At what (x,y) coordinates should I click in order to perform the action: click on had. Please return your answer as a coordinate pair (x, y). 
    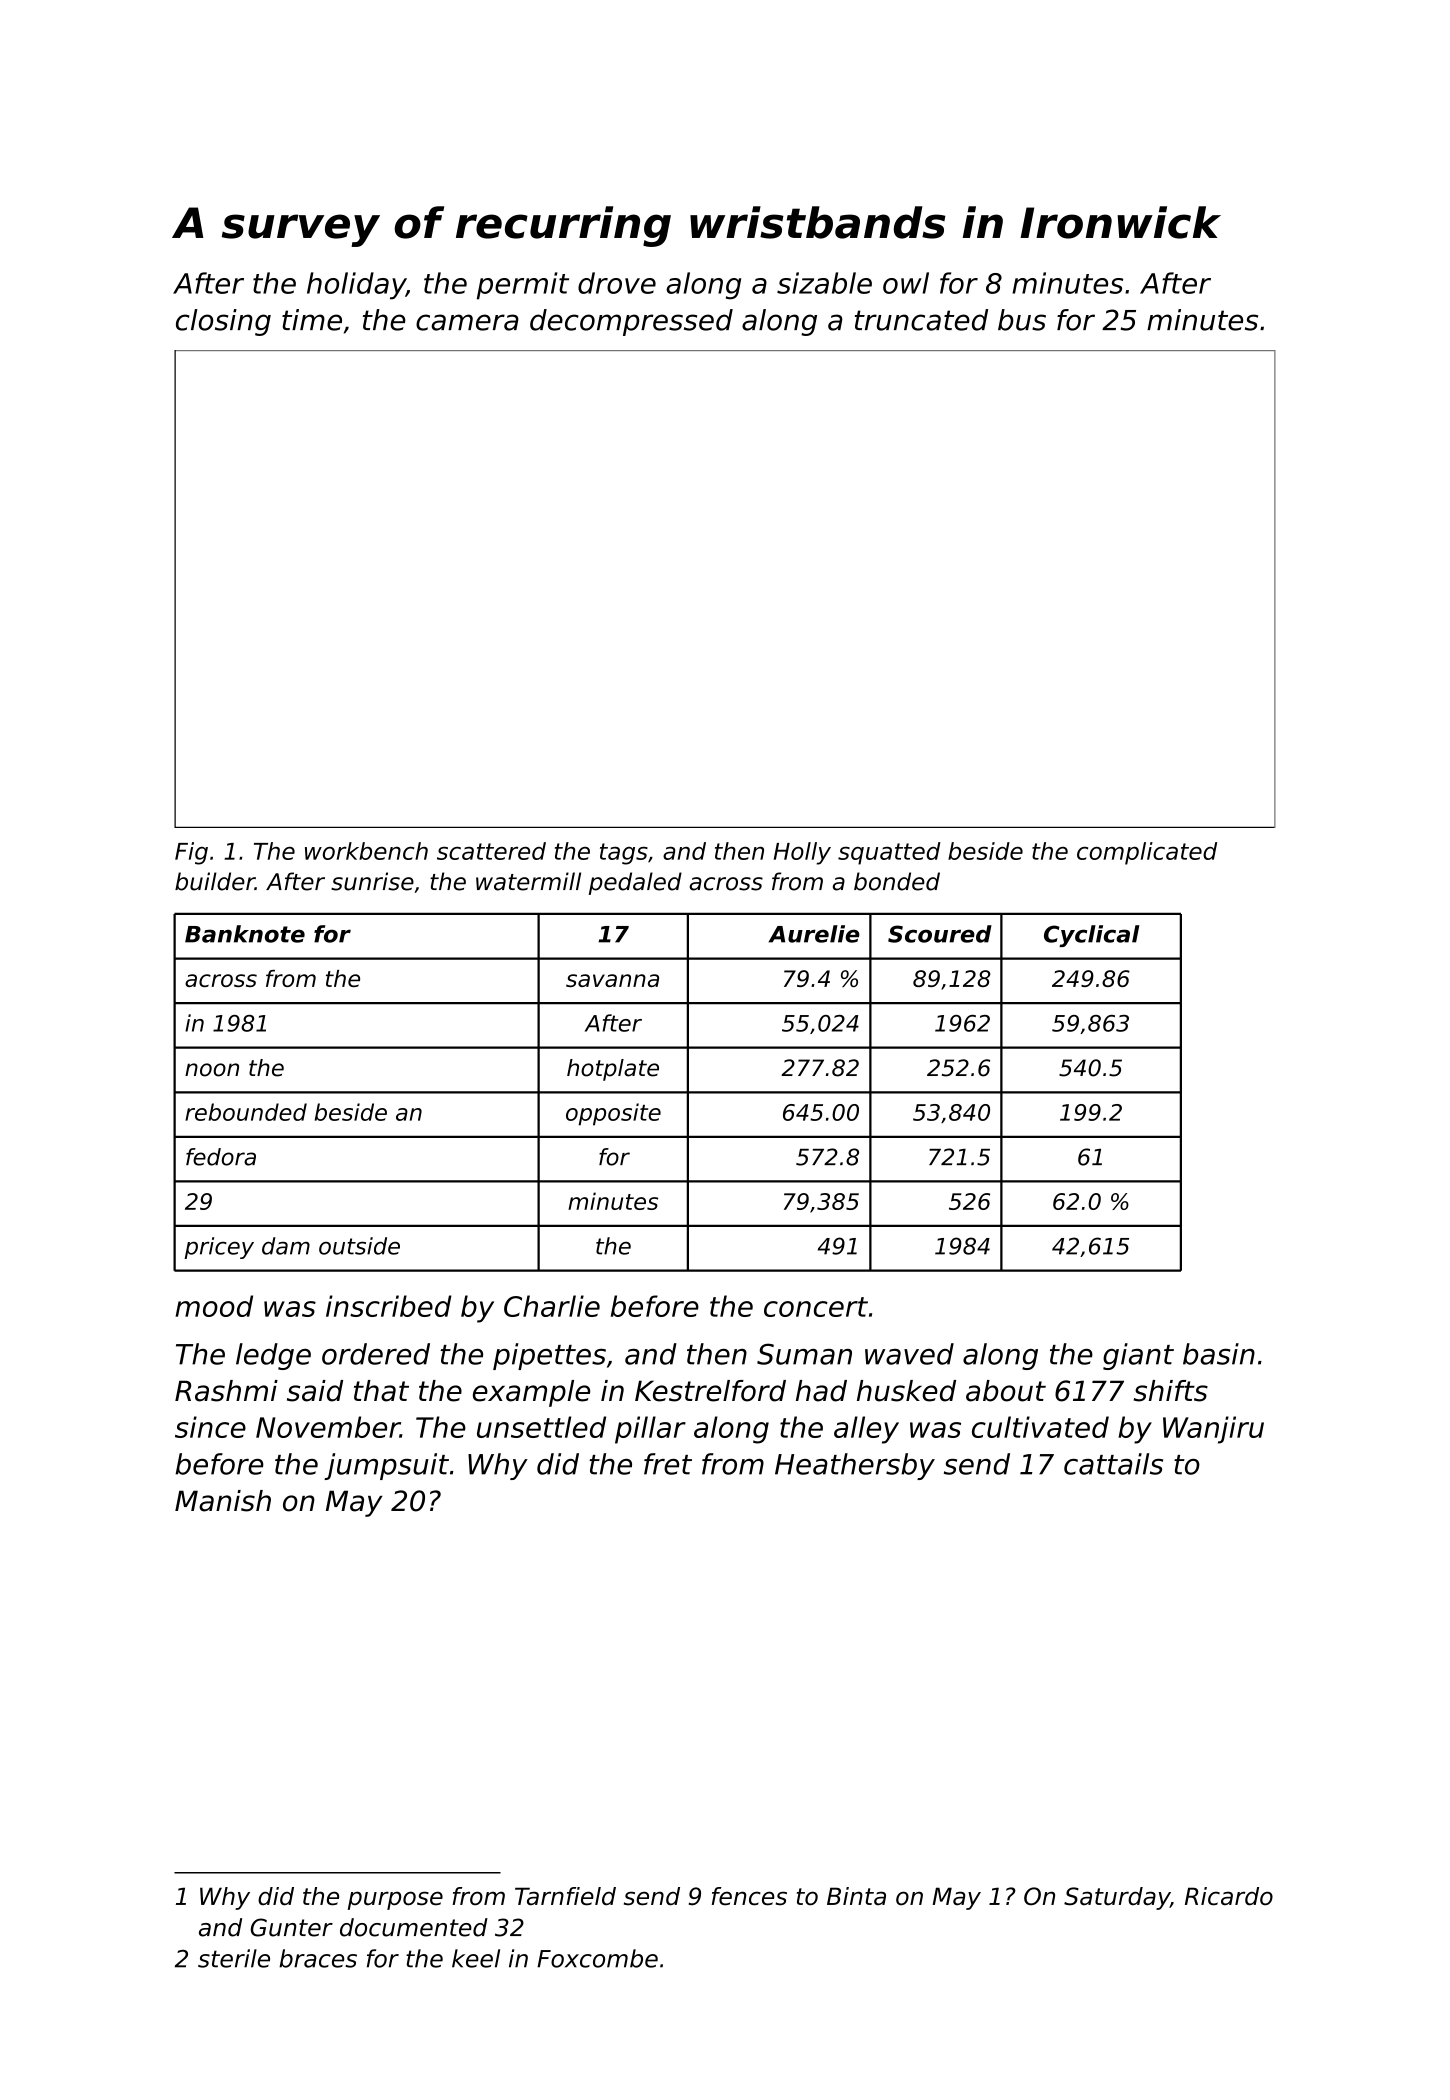
    Looking at the image, I should click on (821, 1391).
